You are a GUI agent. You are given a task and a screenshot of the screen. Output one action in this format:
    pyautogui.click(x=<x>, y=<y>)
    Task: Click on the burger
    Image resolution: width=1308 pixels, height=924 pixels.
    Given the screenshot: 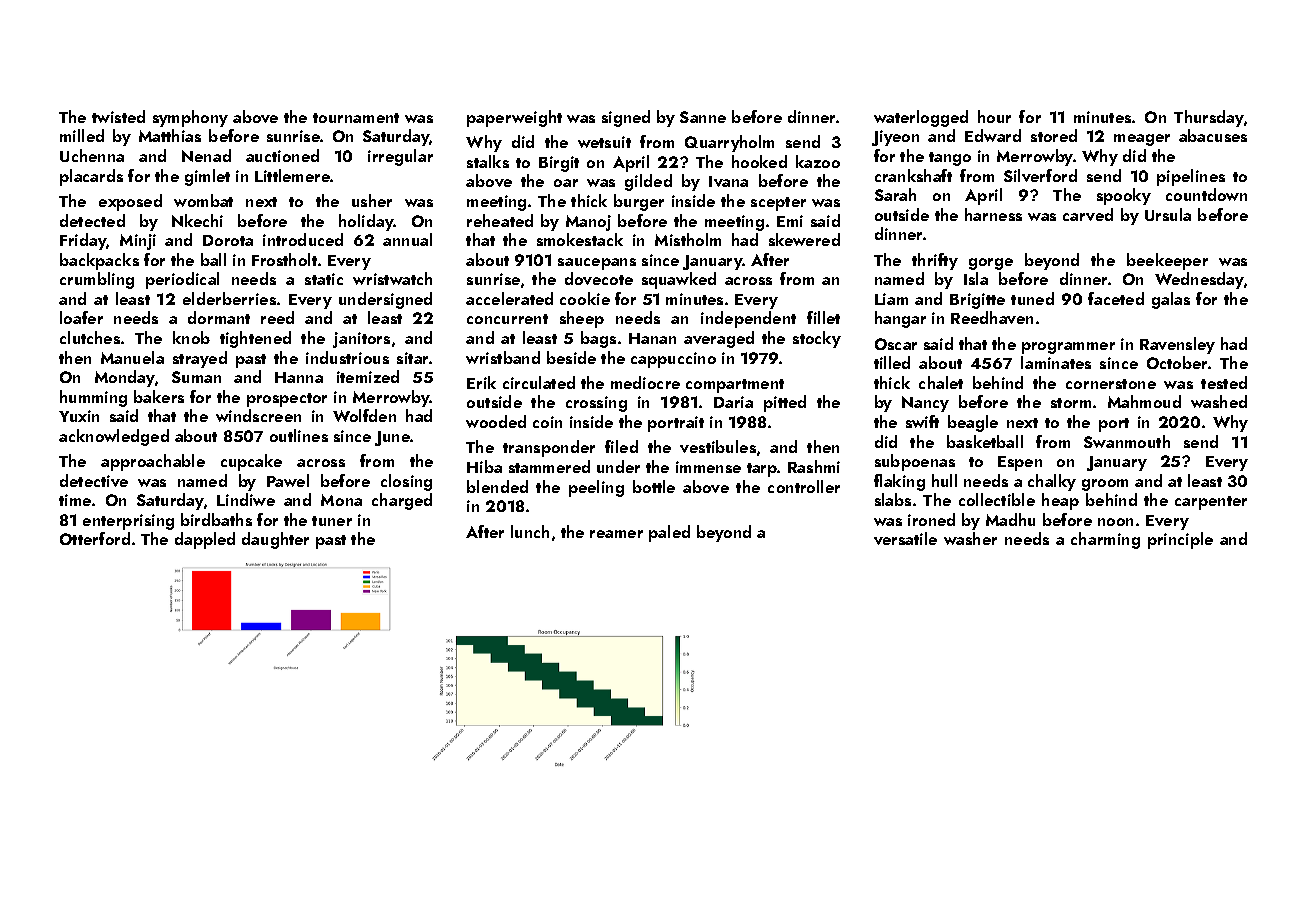 What is the action you would take?
    pyautogui.click(x=639, y=202)
